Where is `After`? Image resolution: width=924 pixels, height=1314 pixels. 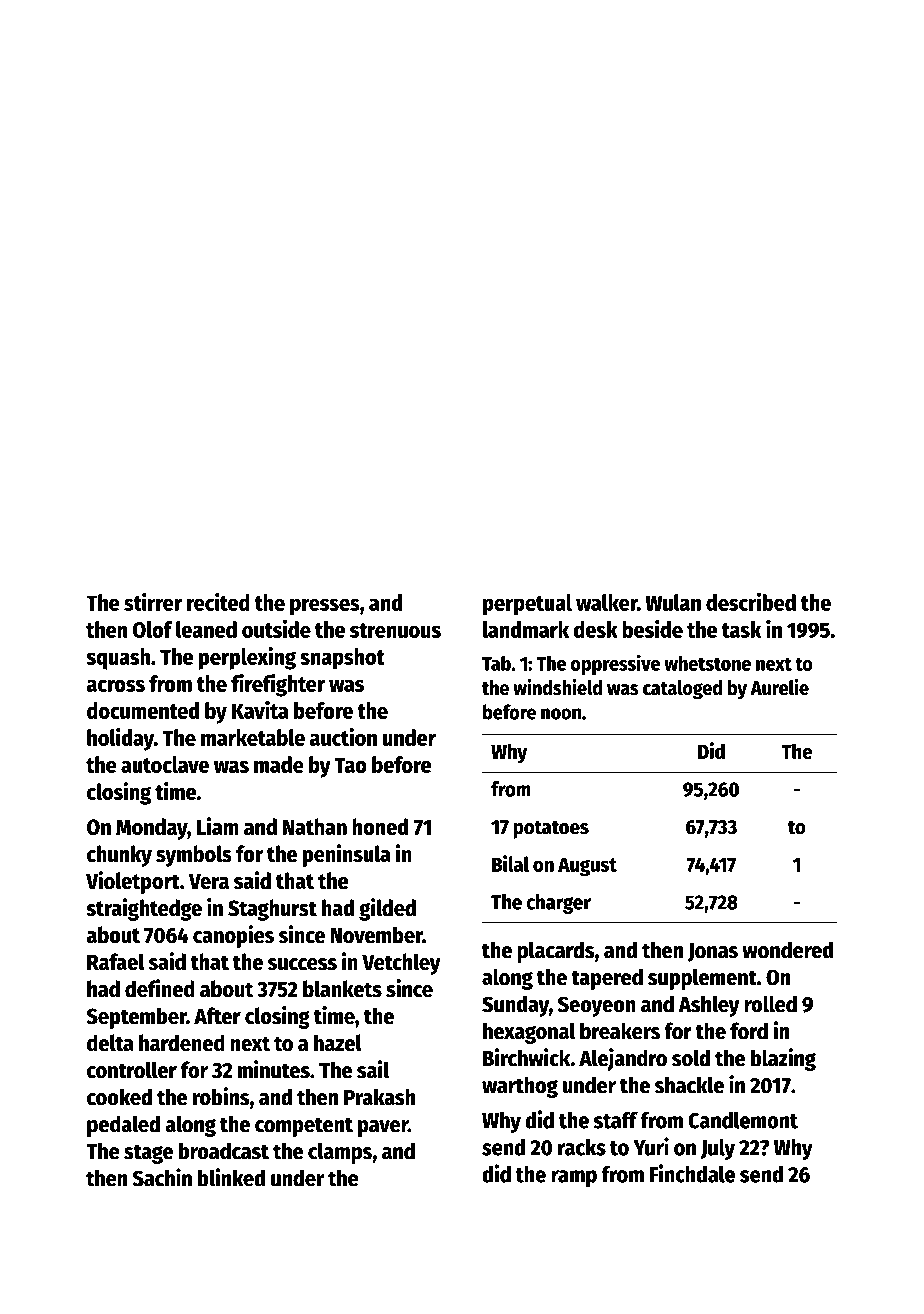
After is located at coordinates (217, 1016).
